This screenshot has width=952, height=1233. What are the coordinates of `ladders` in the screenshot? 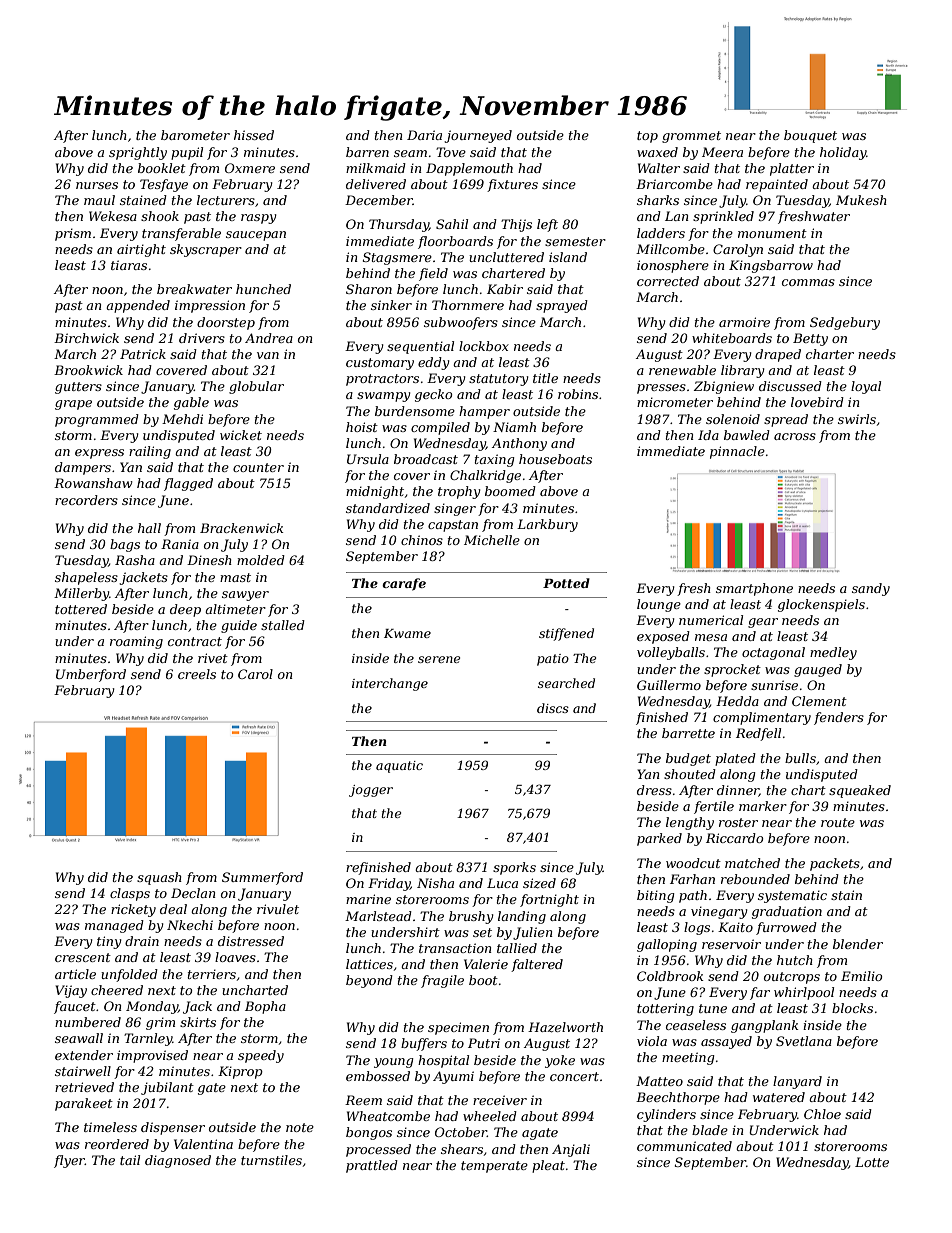 It's located at (661, 233).
